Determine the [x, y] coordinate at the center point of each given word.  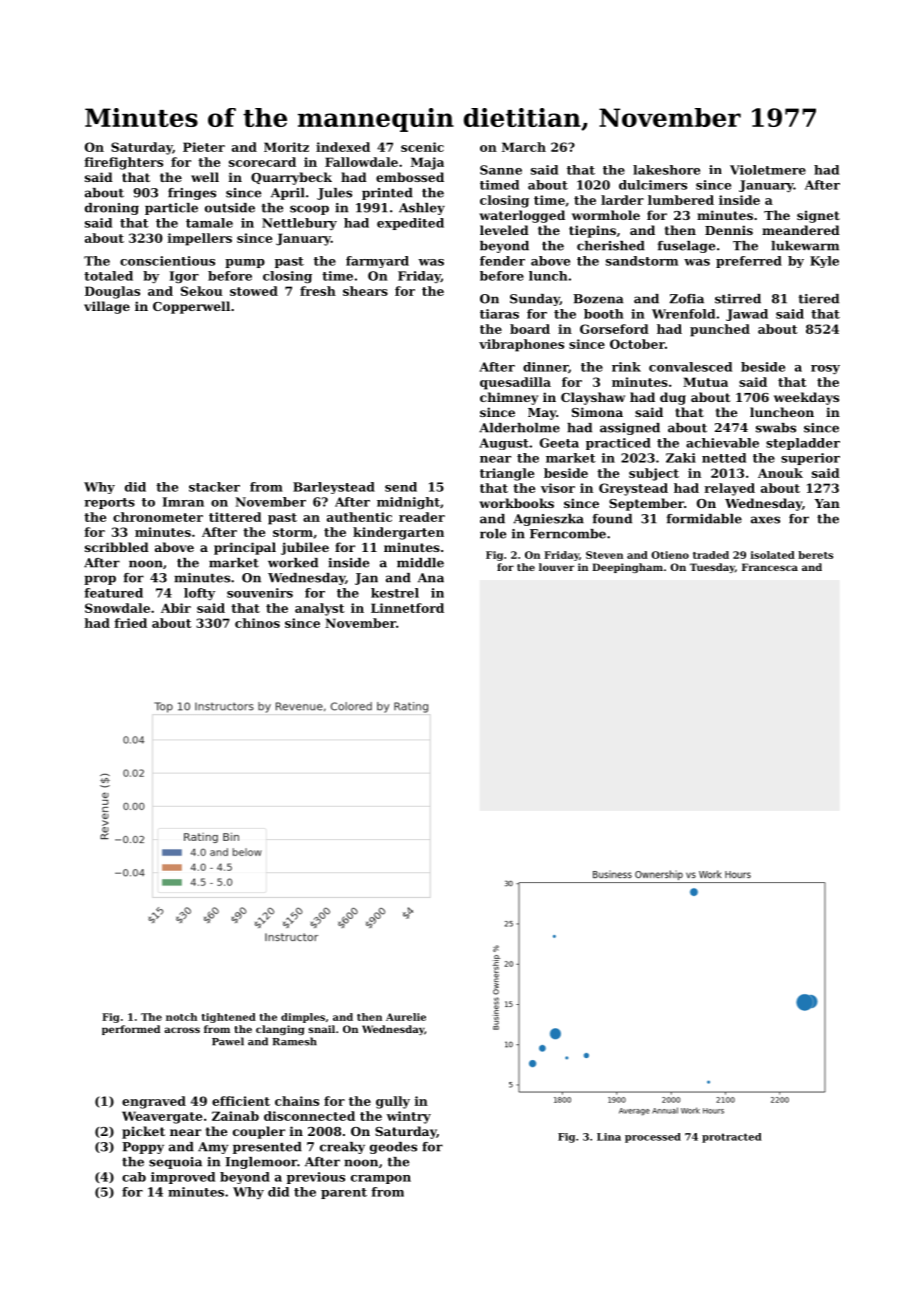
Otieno [670, 555]
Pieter [204, 147]
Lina [609, 1137]
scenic [422, 147]
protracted [732, 1138]
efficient [241, 1101]
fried [130, 623]
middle [420, 563]
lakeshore [666, 170]
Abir [176, 608]
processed [653, 1138]
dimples [303, 1018]
